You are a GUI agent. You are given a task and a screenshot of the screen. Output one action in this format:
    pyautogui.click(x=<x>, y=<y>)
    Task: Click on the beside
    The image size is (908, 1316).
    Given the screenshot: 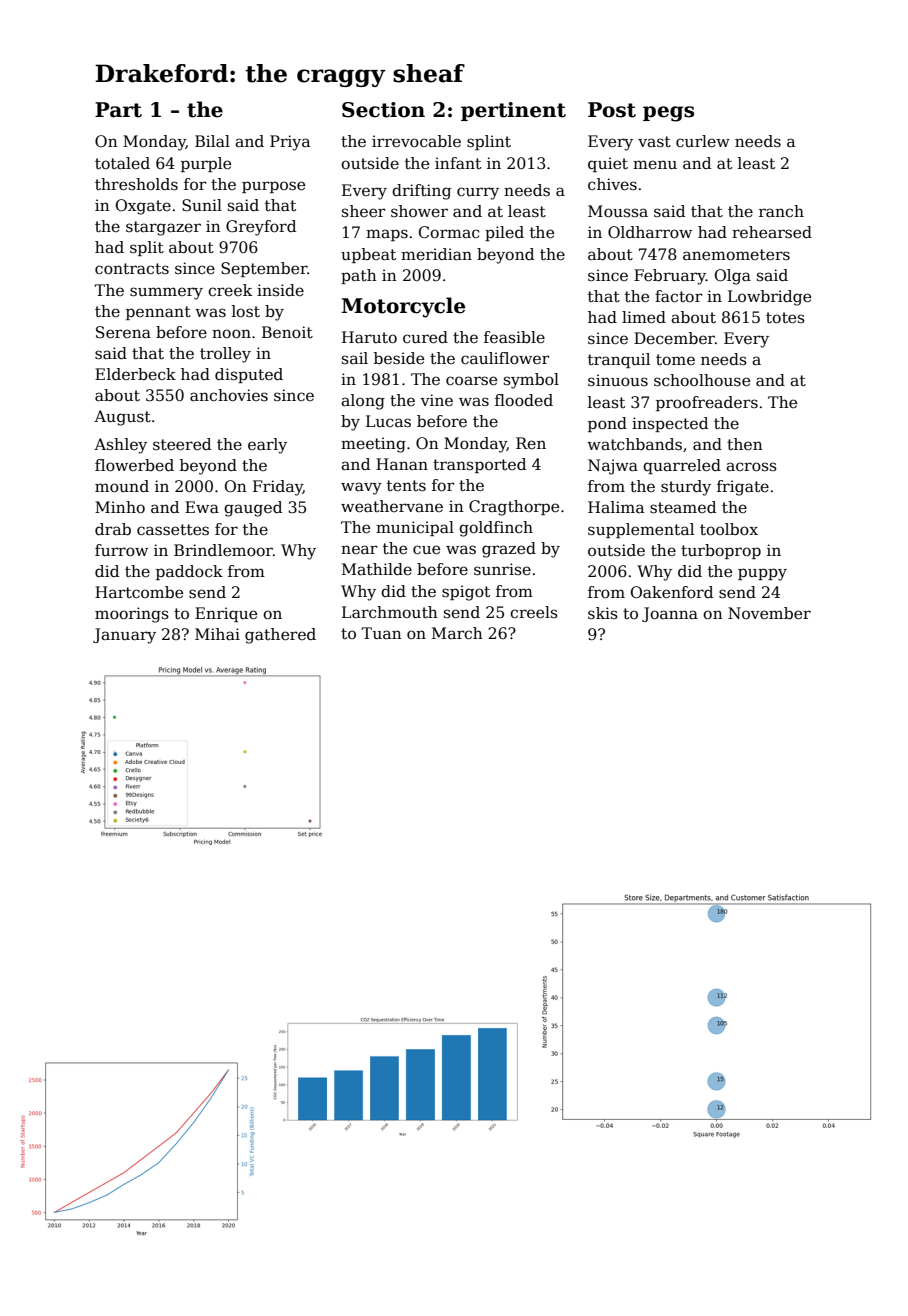 What is the action you would take?
    pyautogui.click(x=399, y=358)
